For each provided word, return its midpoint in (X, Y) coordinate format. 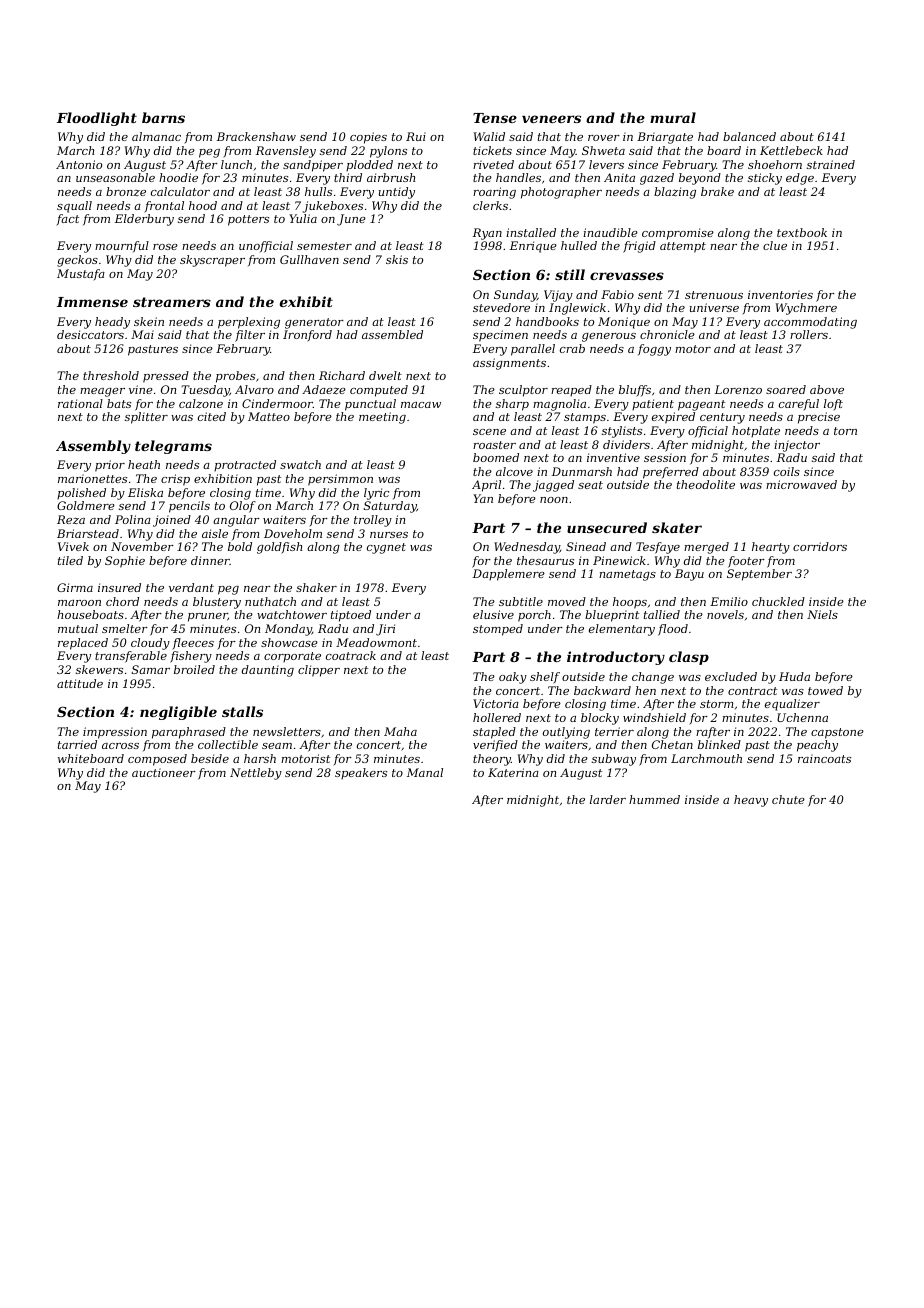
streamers (172, 302)
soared (786, 389)
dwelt (385, 375)
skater (677, 527)
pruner (208, 617)
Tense (495, 118)
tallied (662, 614)
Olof (243, 507)
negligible (178, 713)
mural (673, 117)
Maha (400, 731)
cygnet (386, 548)
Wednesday (527, 548)
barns (163, 117)
